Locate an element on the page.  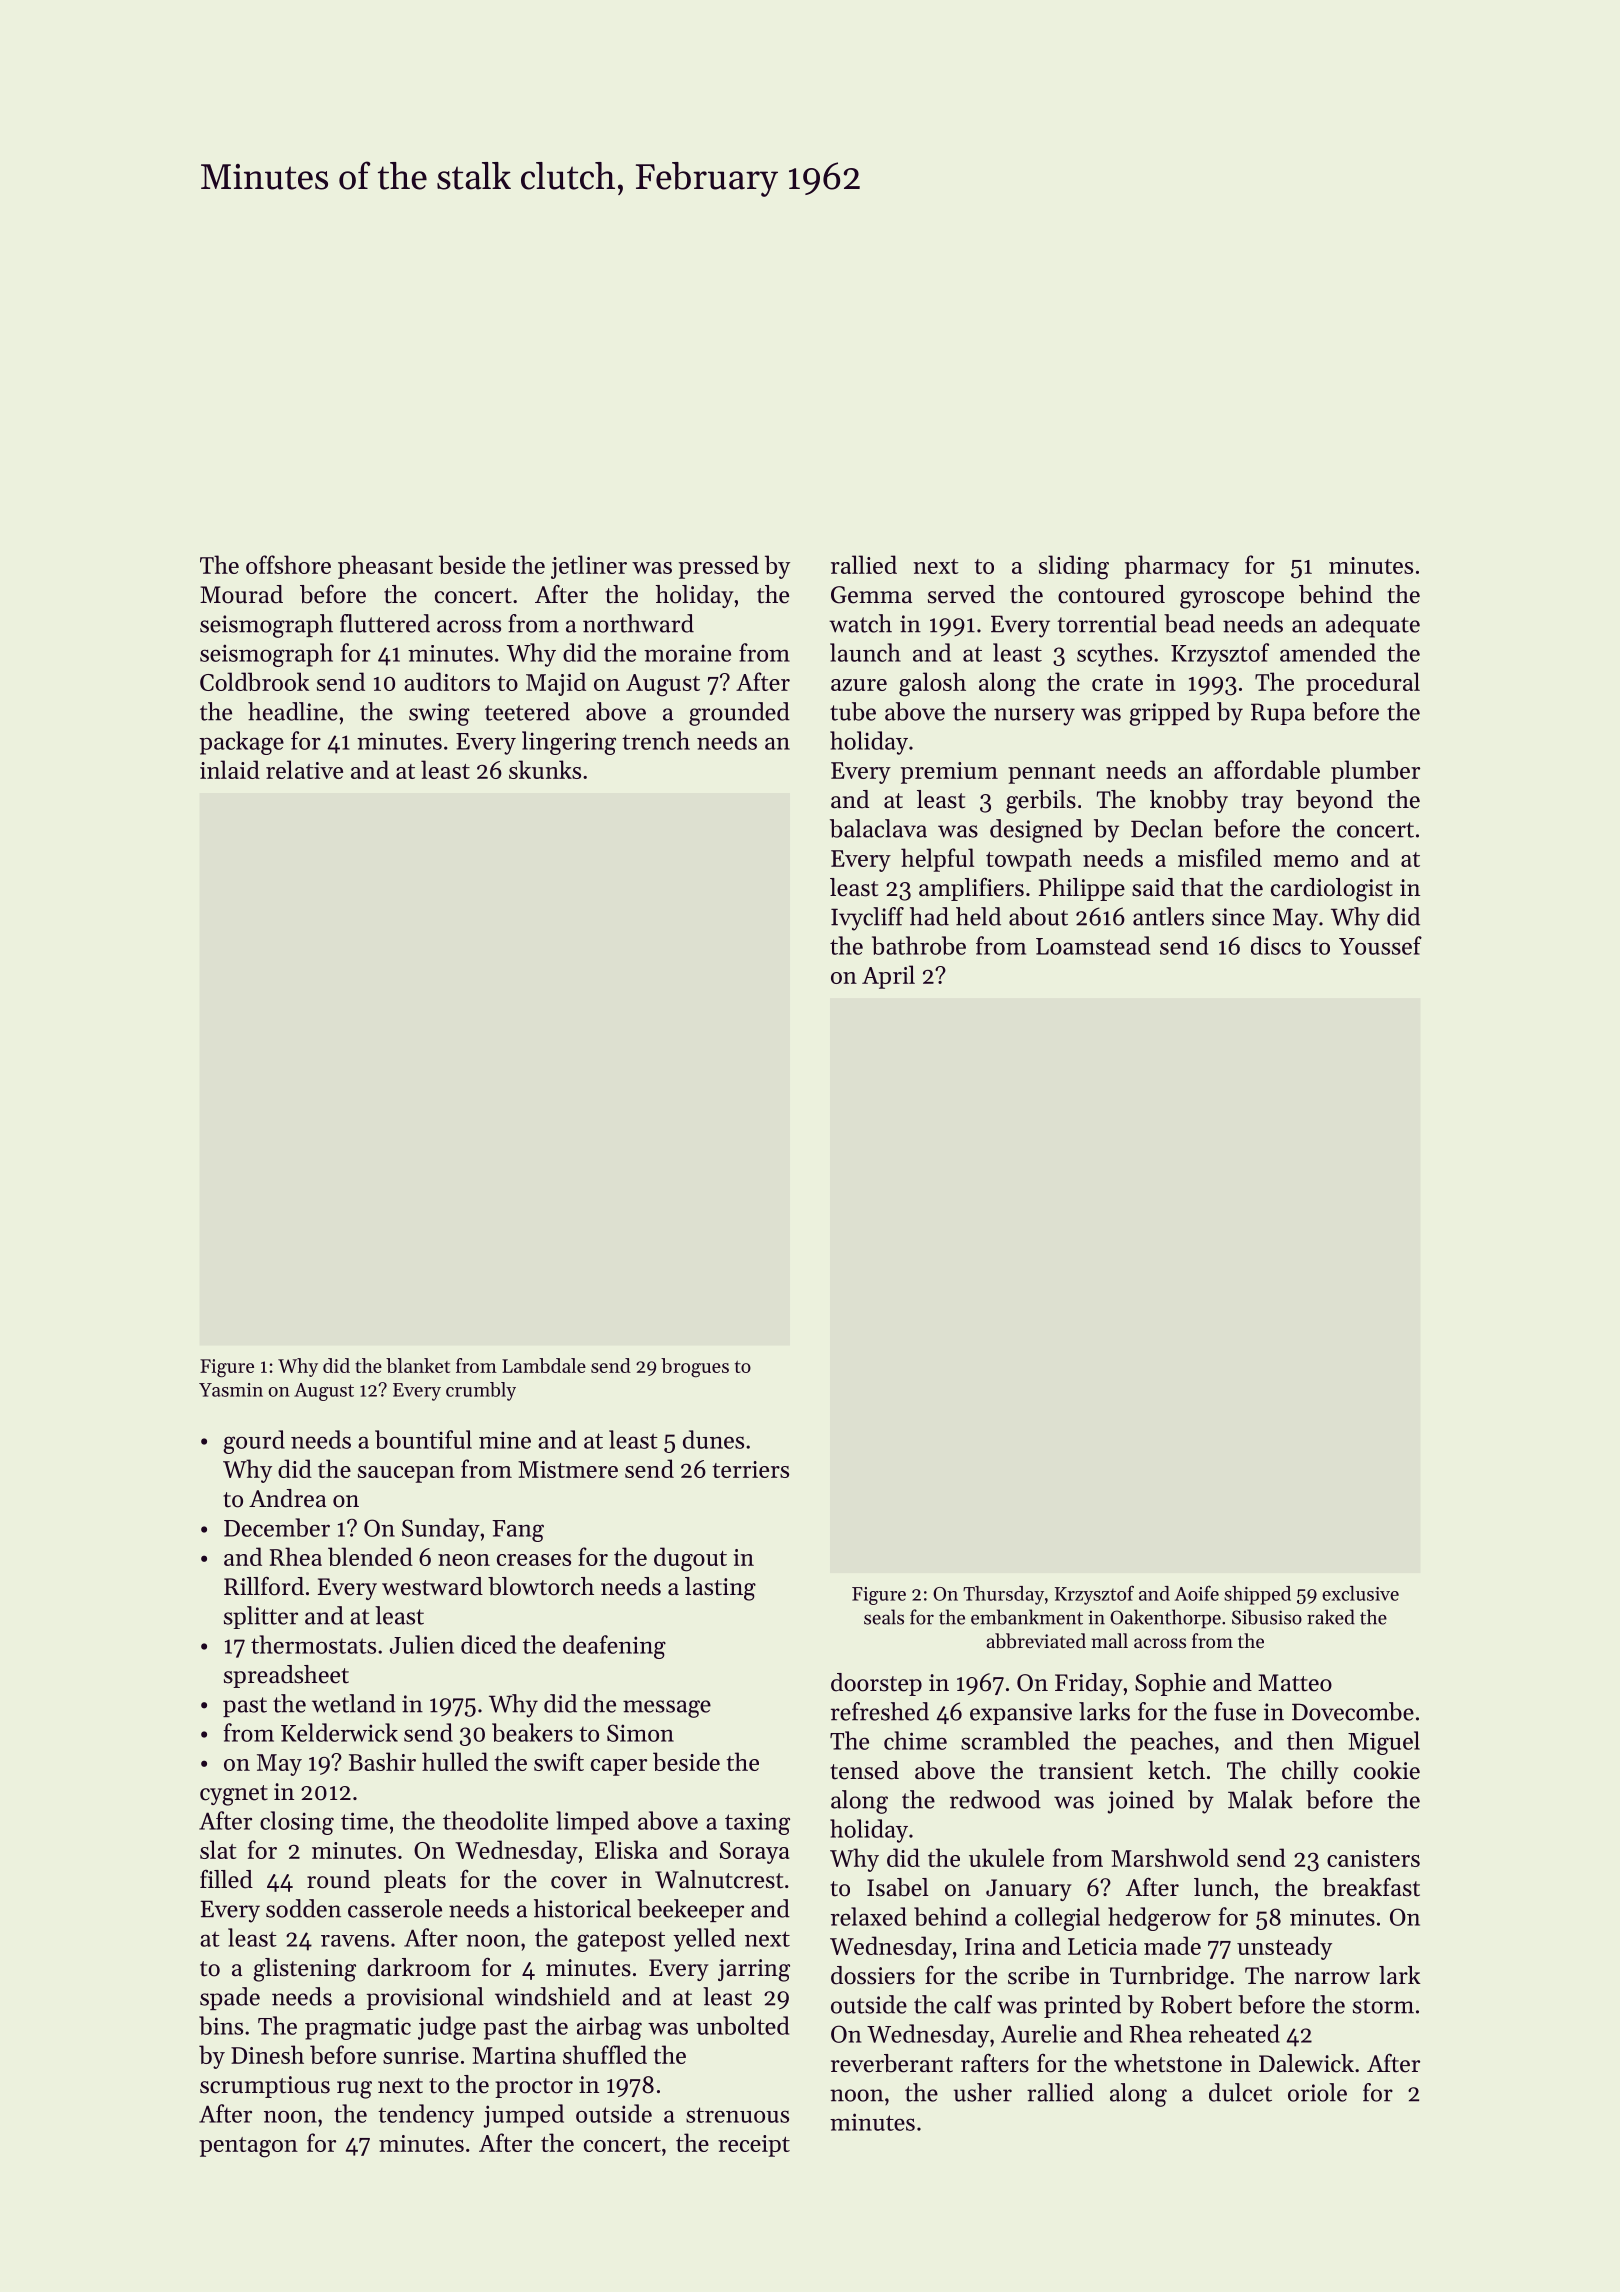
pentagon is located at coordinates (249, 2147).
